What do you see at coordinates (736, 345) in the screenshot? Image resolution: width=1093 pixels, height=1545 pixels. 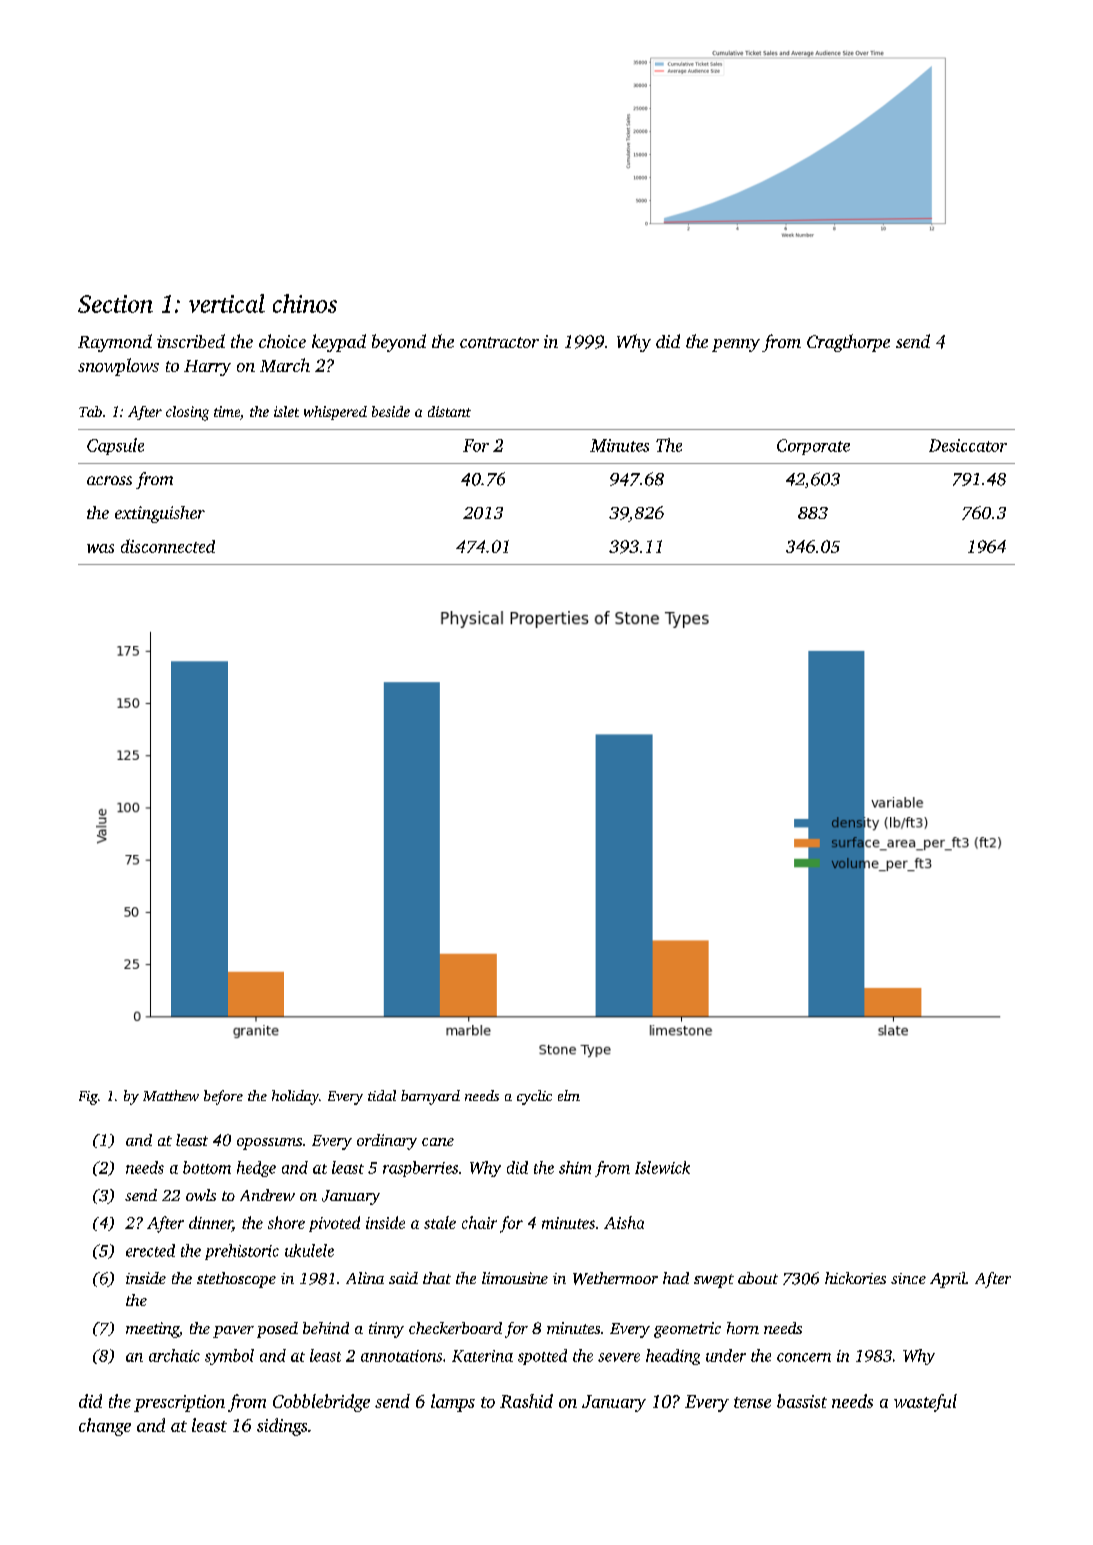 I see `penny` at bounding box center [736, 345].
